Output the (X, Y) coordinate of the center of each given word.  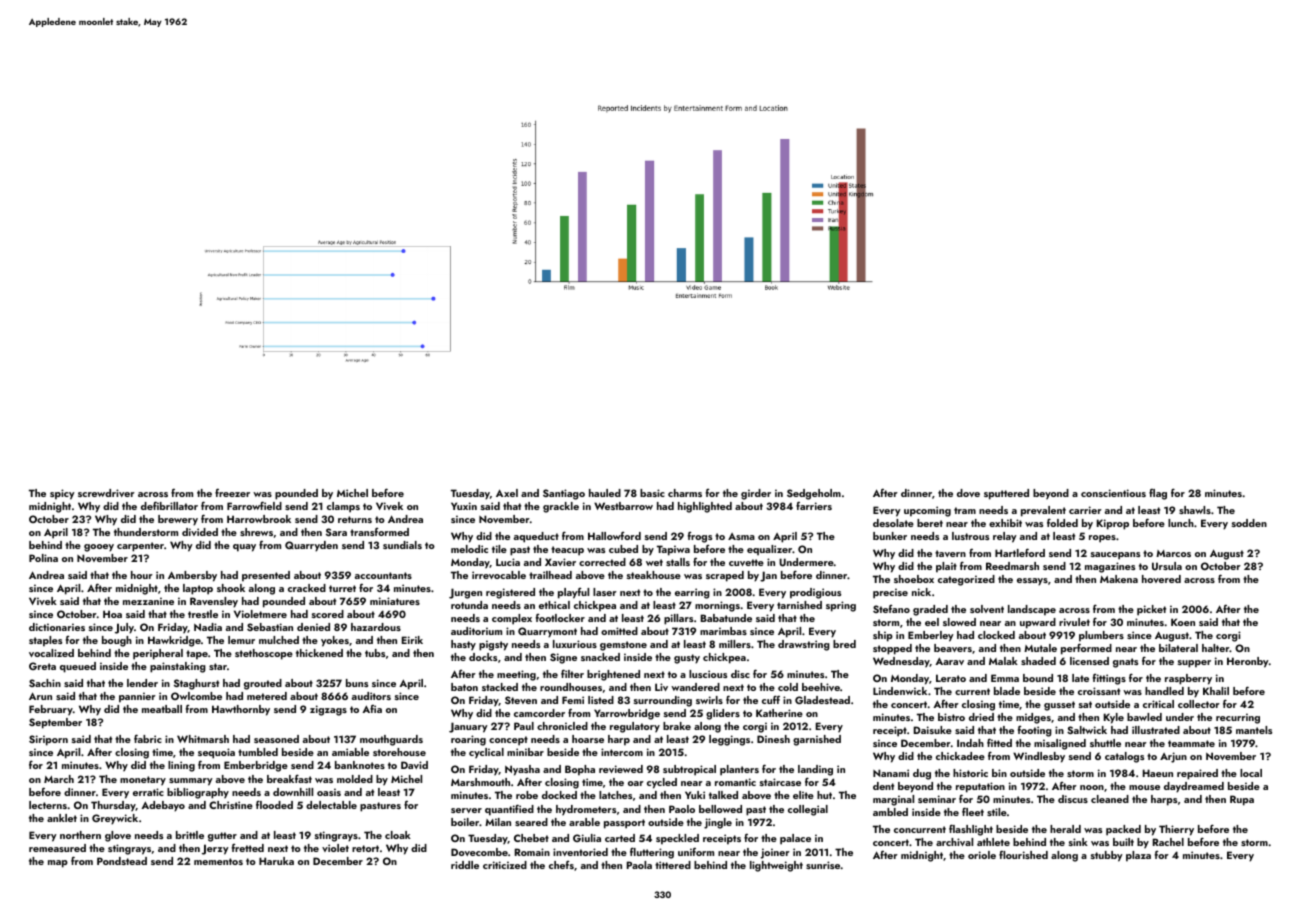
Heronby (1248, 662)
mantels (1254, 730)
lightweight (776, 866)
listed (601, 700)
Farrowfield (254, 505)
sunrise (823, 865)
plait (946, 567)
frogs (700, 537)
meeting (516, 675)
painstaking (178, 667)
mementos (218, 861)
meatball (162, 709)
